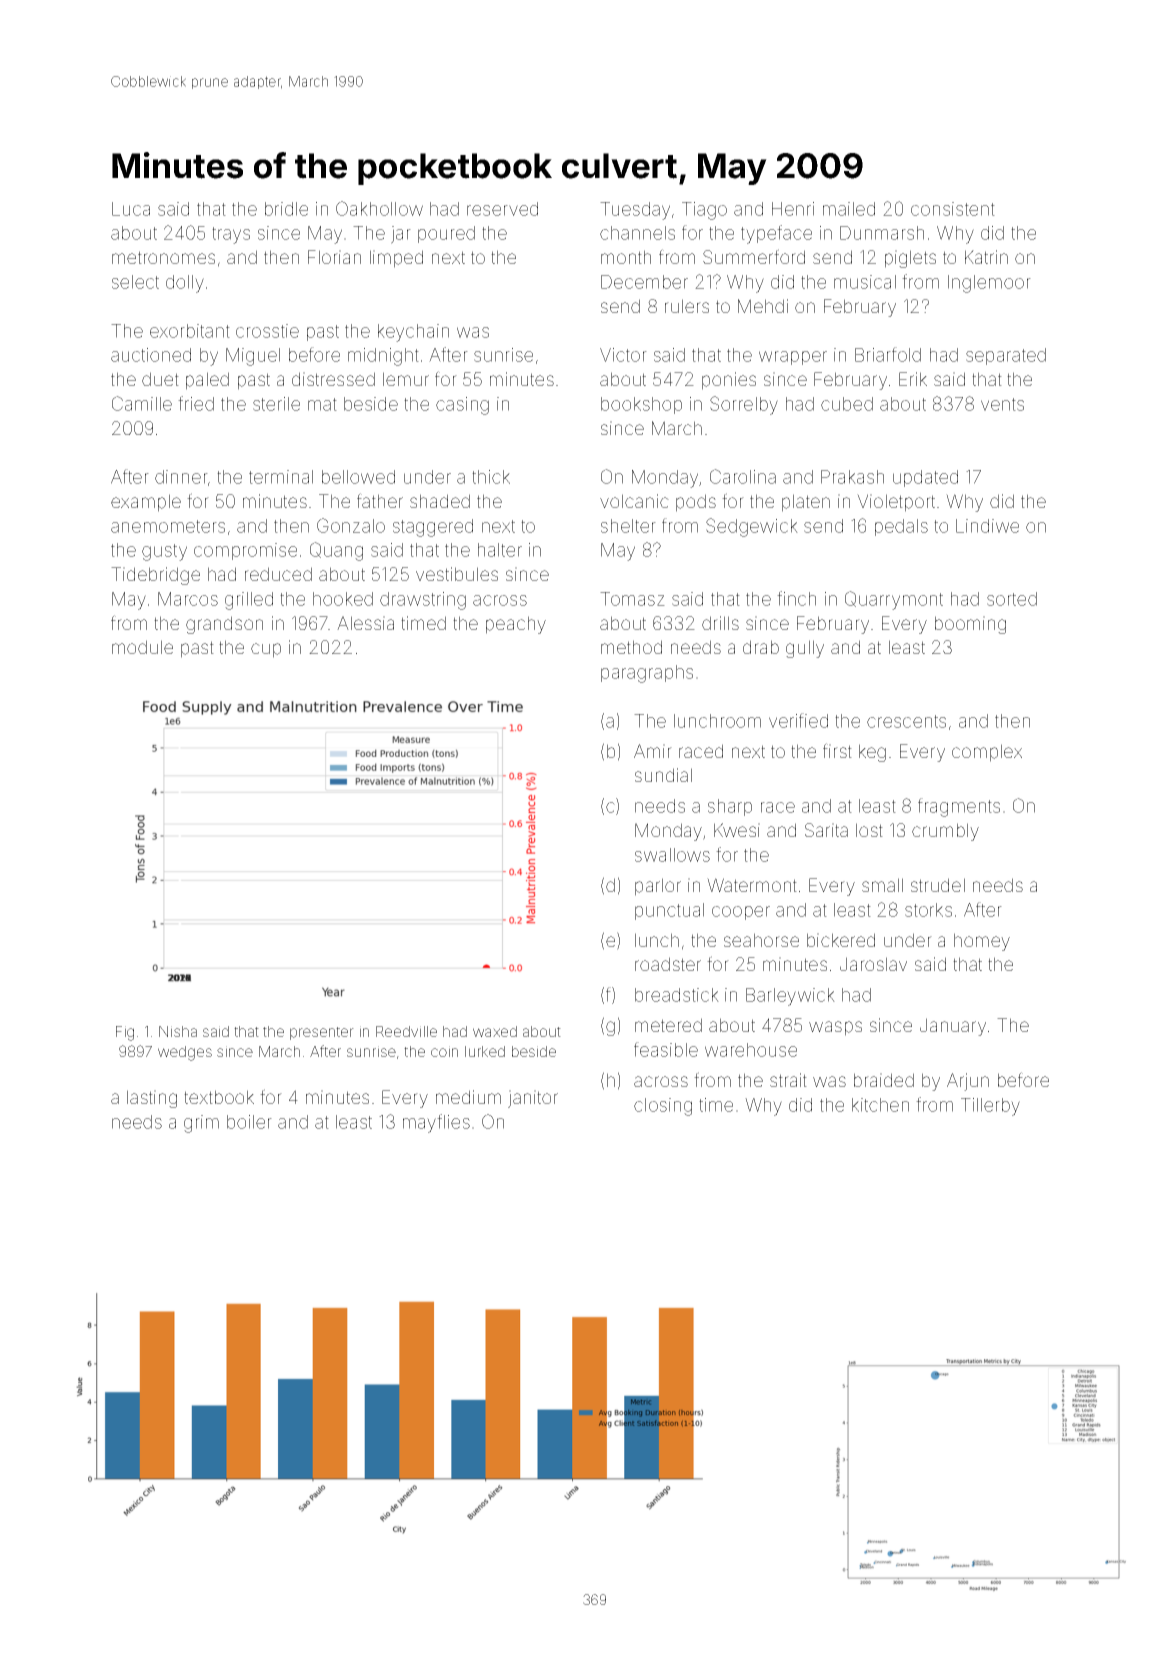  What do you see at coordinates (906, 721) in the page?
I see `crescents` at bounding box center [906, 721].
